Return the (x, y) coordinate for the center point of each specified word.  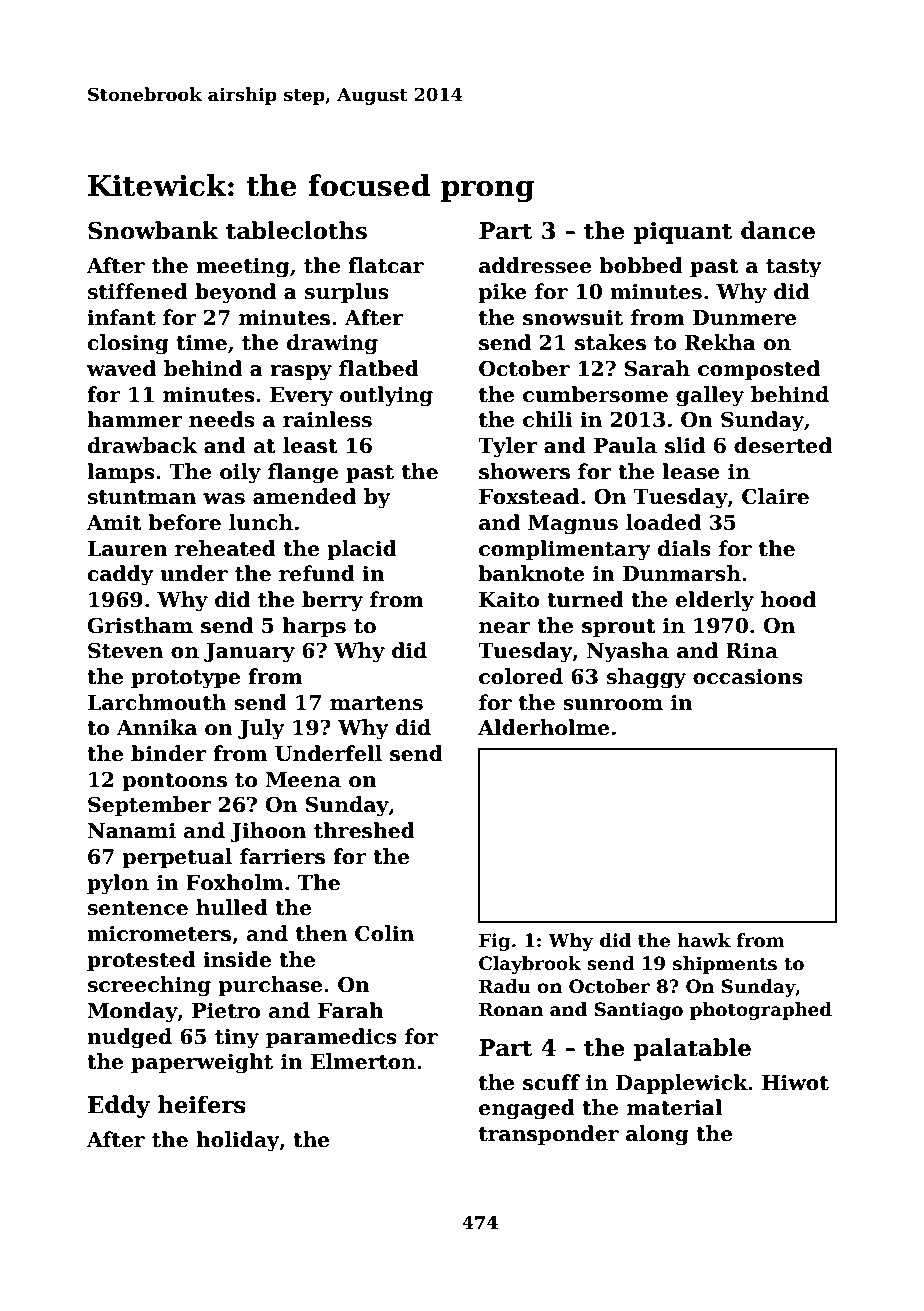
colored (521, 676)
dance (778, 230)
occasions (748, 677)
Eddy (119, 1106)
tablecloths (296, 230)
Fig (495, 942)
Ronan (511, 1009)
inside (237, 959)
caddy (120, 575)
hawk (704, 940)
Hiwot (795, 1083)
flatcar (386, 265)
